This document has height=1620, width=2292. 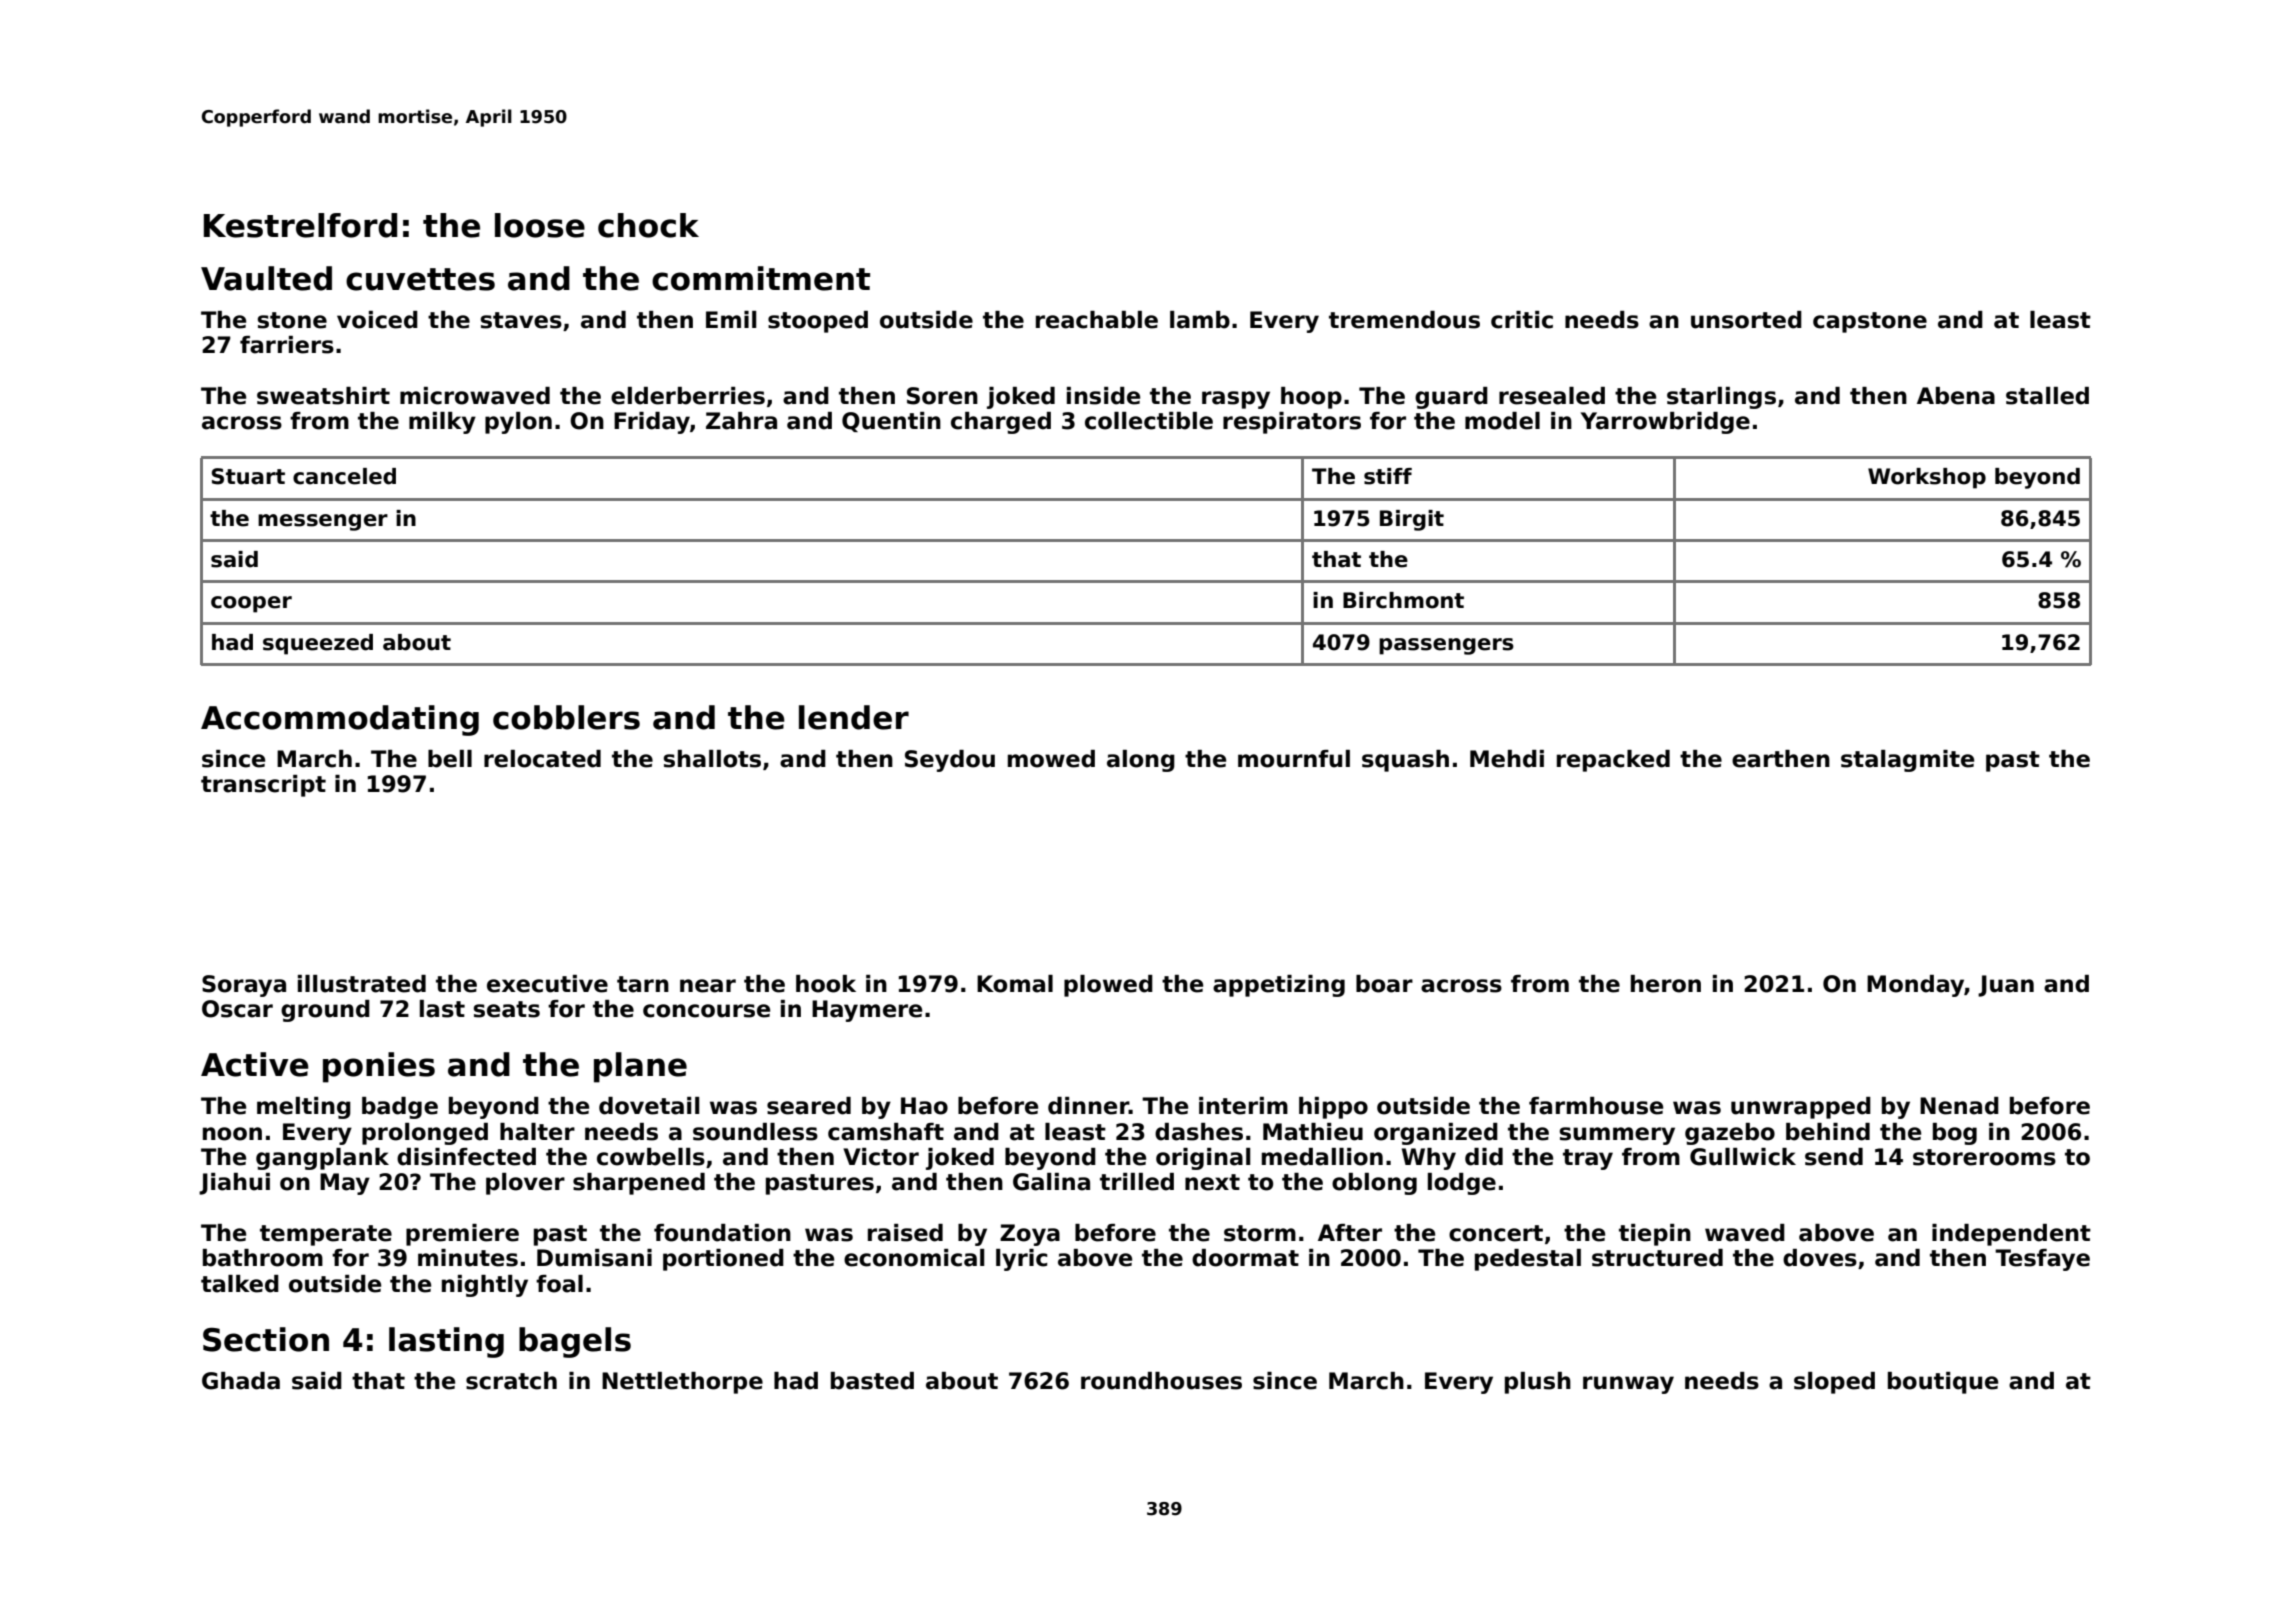 What do you see at coordinates (2042, 1260) in the document?
I see `Tesfaye` at bounding box center [2042, 1260].
